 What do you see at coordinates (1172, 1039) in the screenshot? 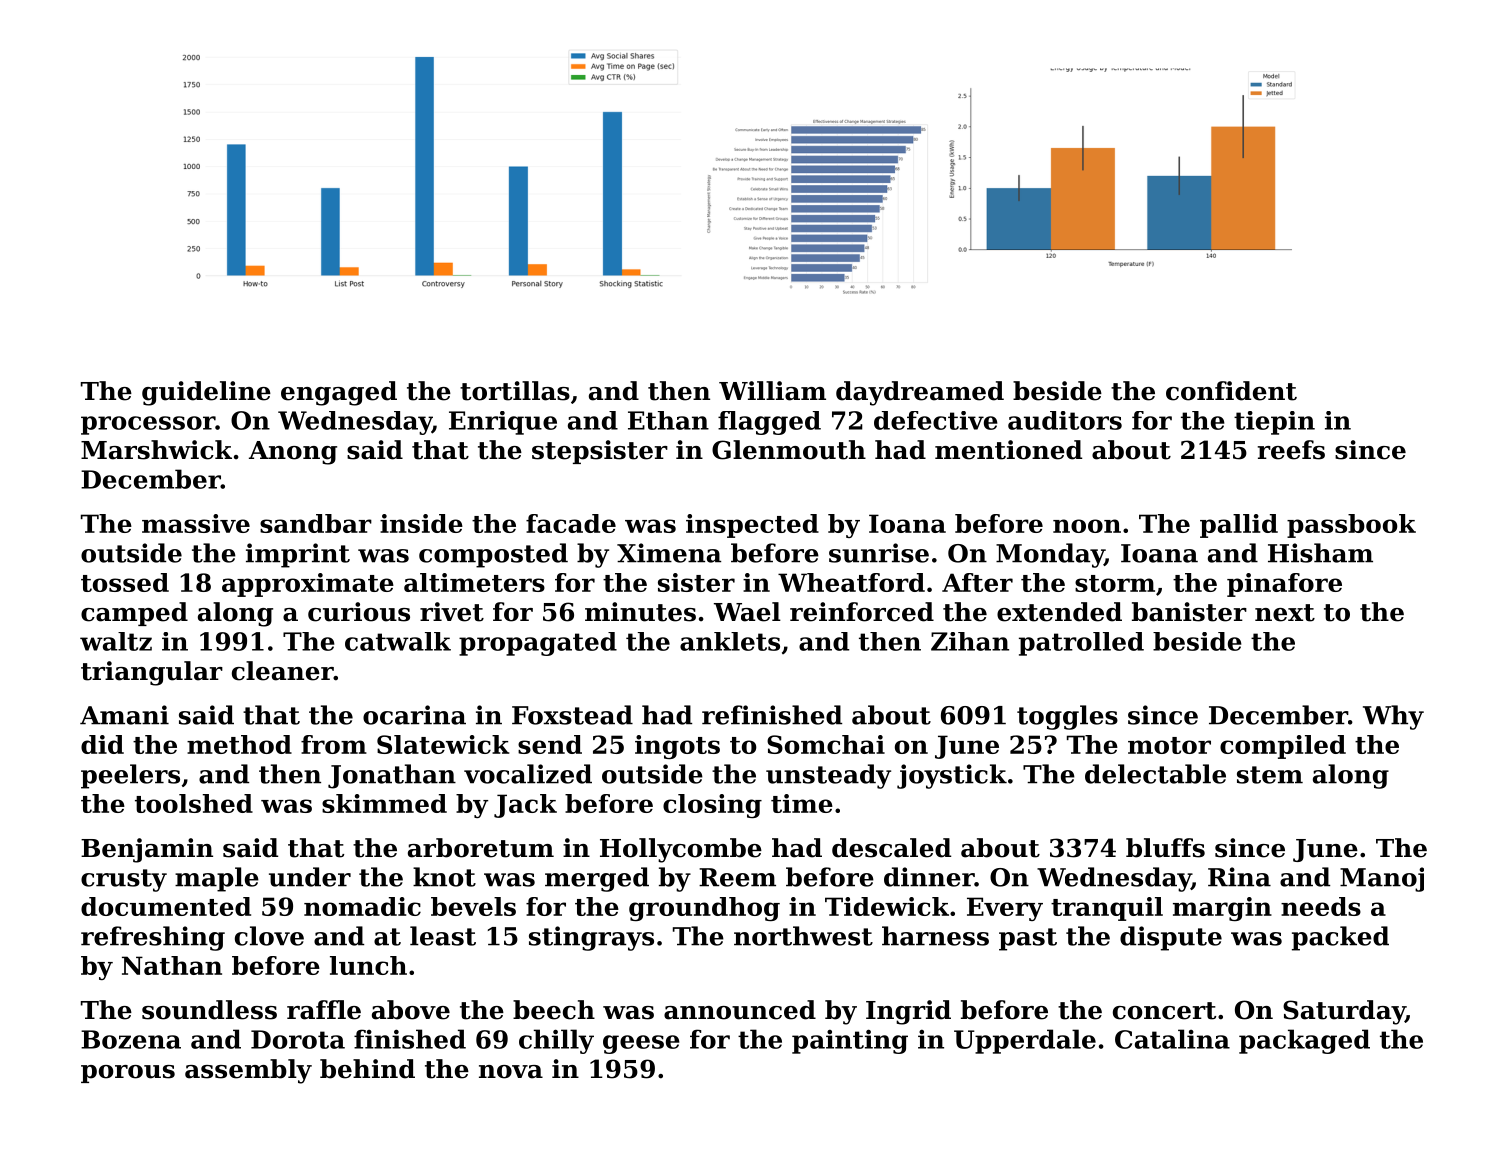
I see `Catalina` at bounding box center [1172, 1039].
